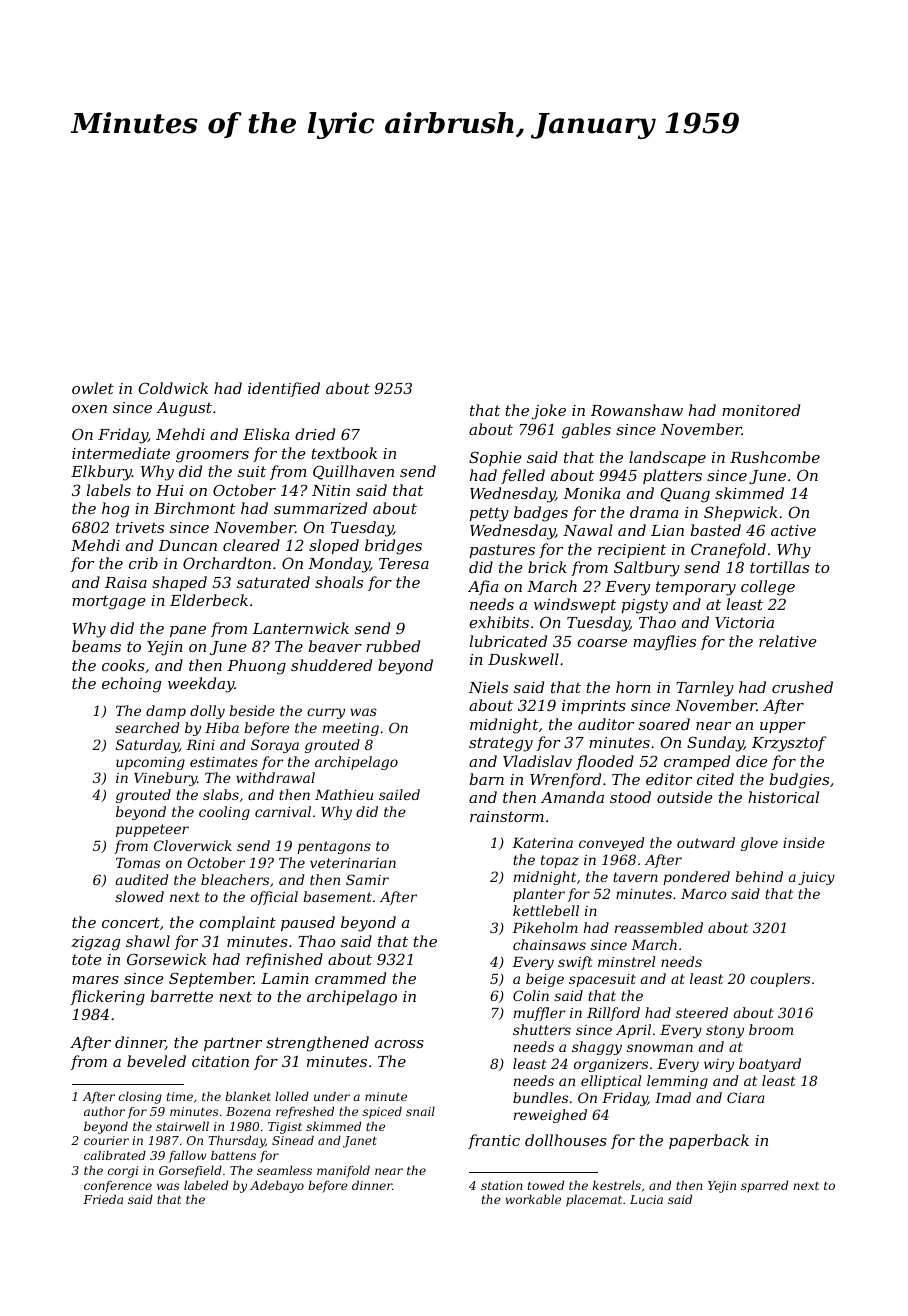 The height and width of the screenshot is (1316, 908). What do you see at coordinates (275, 746) in the screenshot?
I see `Soraya` at bounding box center [275, 746].
